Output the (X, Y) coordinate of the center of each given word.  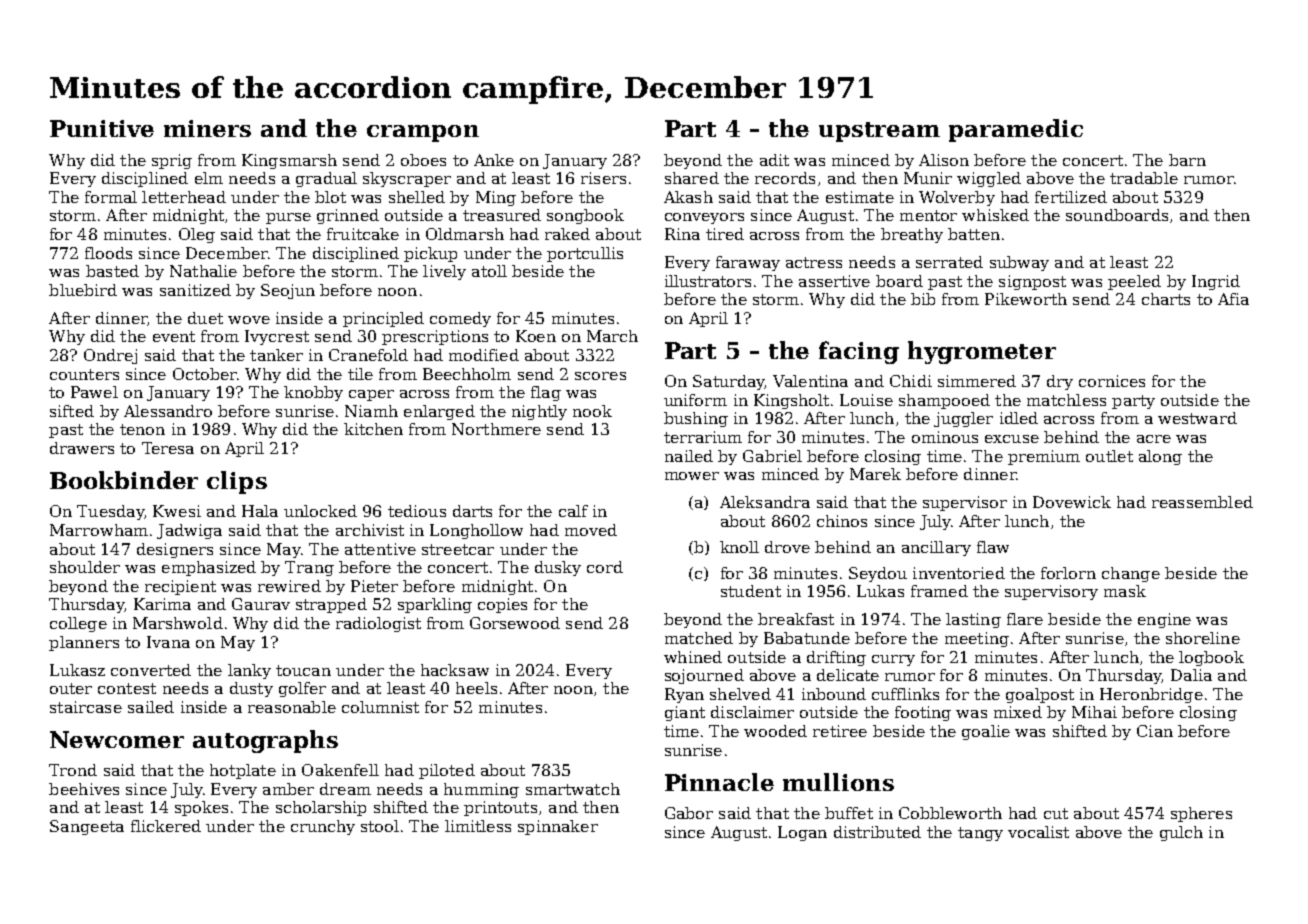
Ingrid (1216, 282)
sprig (172, 161)
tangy (980, 834)
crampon (423, 133)
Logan (802, 833)
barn (1187, 160)
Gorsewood (515, 623)
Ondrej (110, 356)
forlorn (1068, 573)
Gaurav (261, 604)
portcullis (585, 254)
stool (380, 826)
